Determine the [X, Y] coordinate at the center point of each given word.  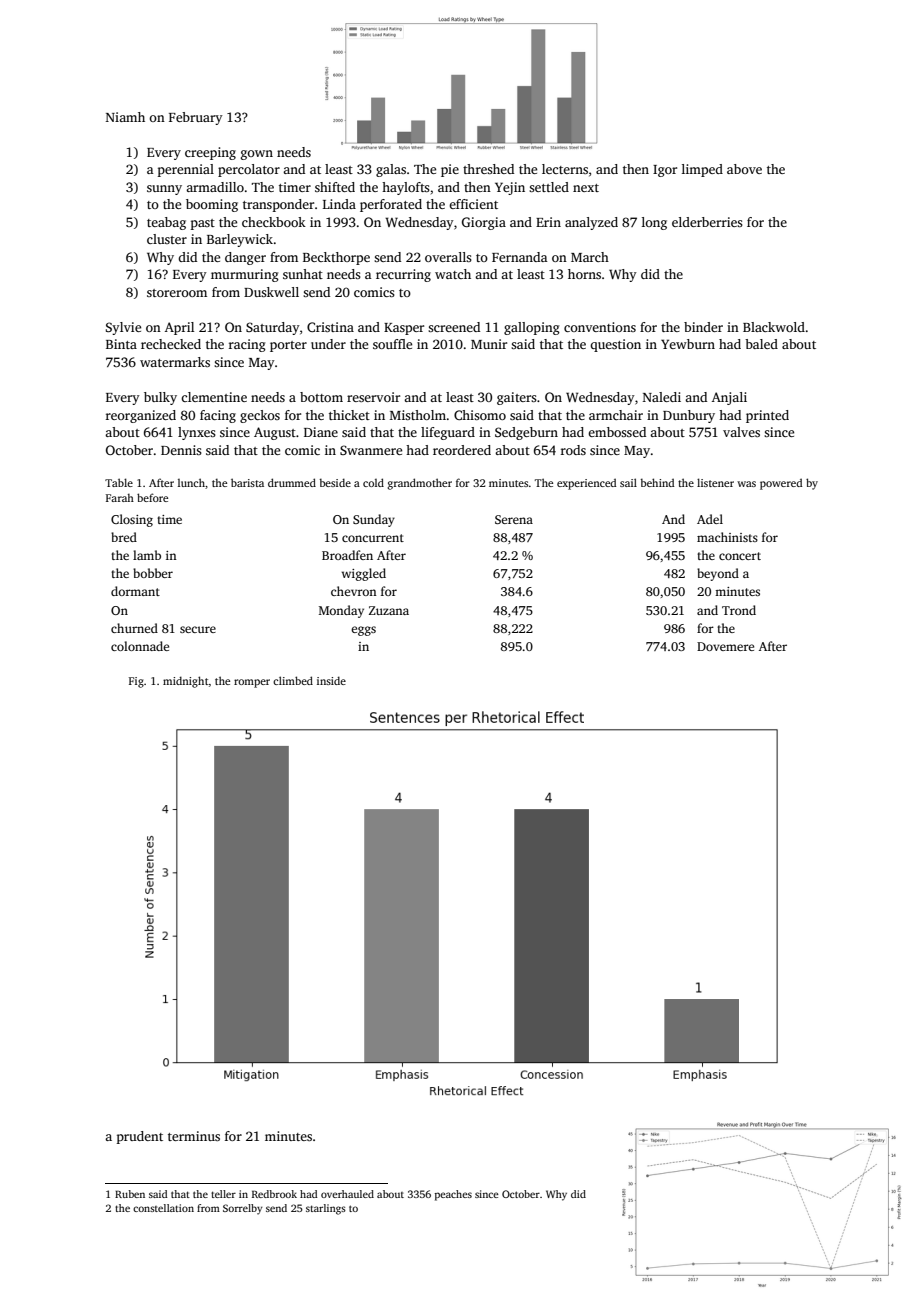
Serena [514, 519]
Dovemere [725, 646]
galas [391, 170]
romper [252, 683]
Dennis [181, 450]
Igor [665, 171]
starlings [326, 1209]
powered [781, 484]
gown [257, 155]
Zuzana [389, 610]
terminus [194, 1136]
